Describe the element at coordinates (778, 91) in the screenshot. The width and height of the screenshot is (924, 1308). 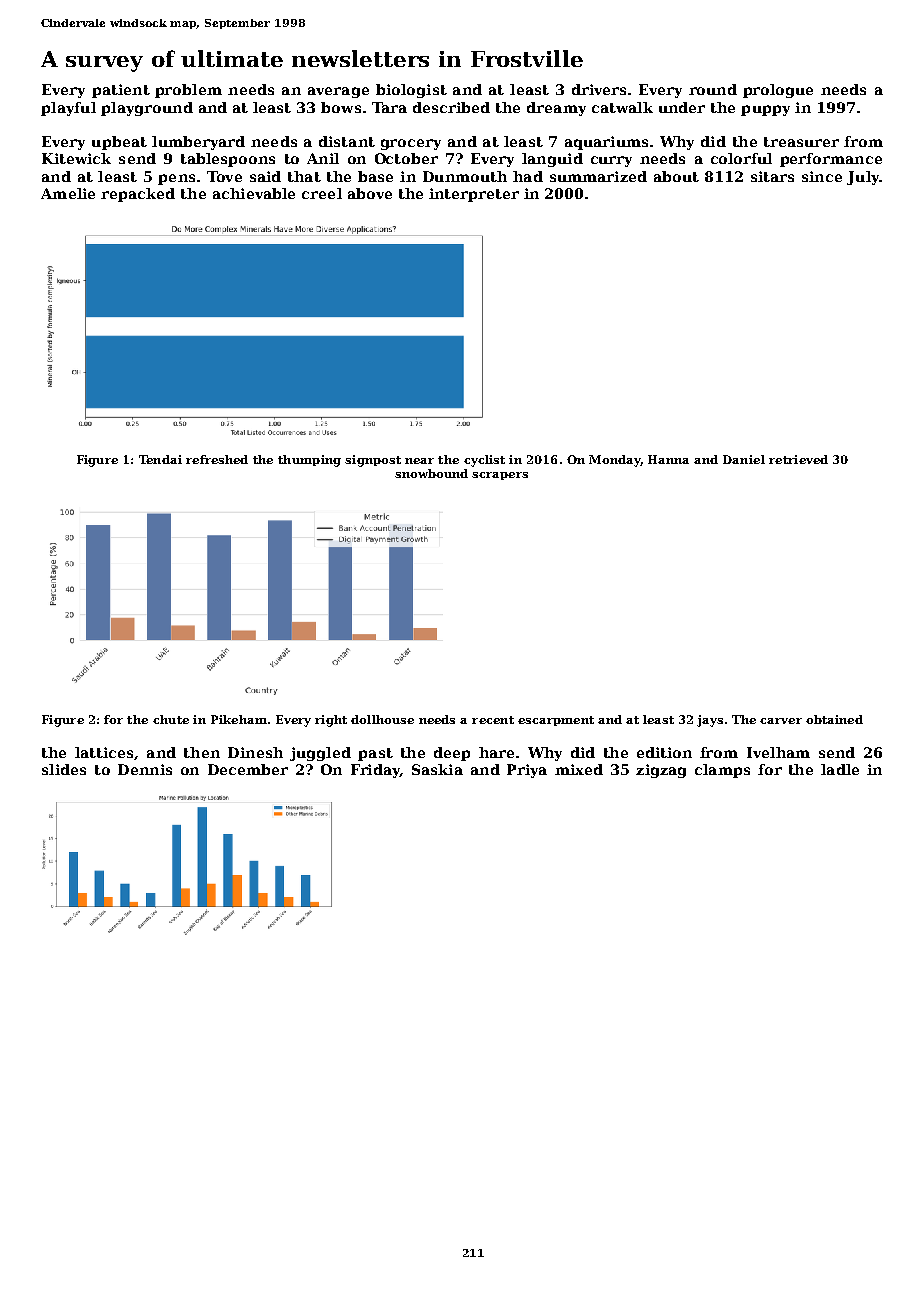
I see `prologue` at that location.
